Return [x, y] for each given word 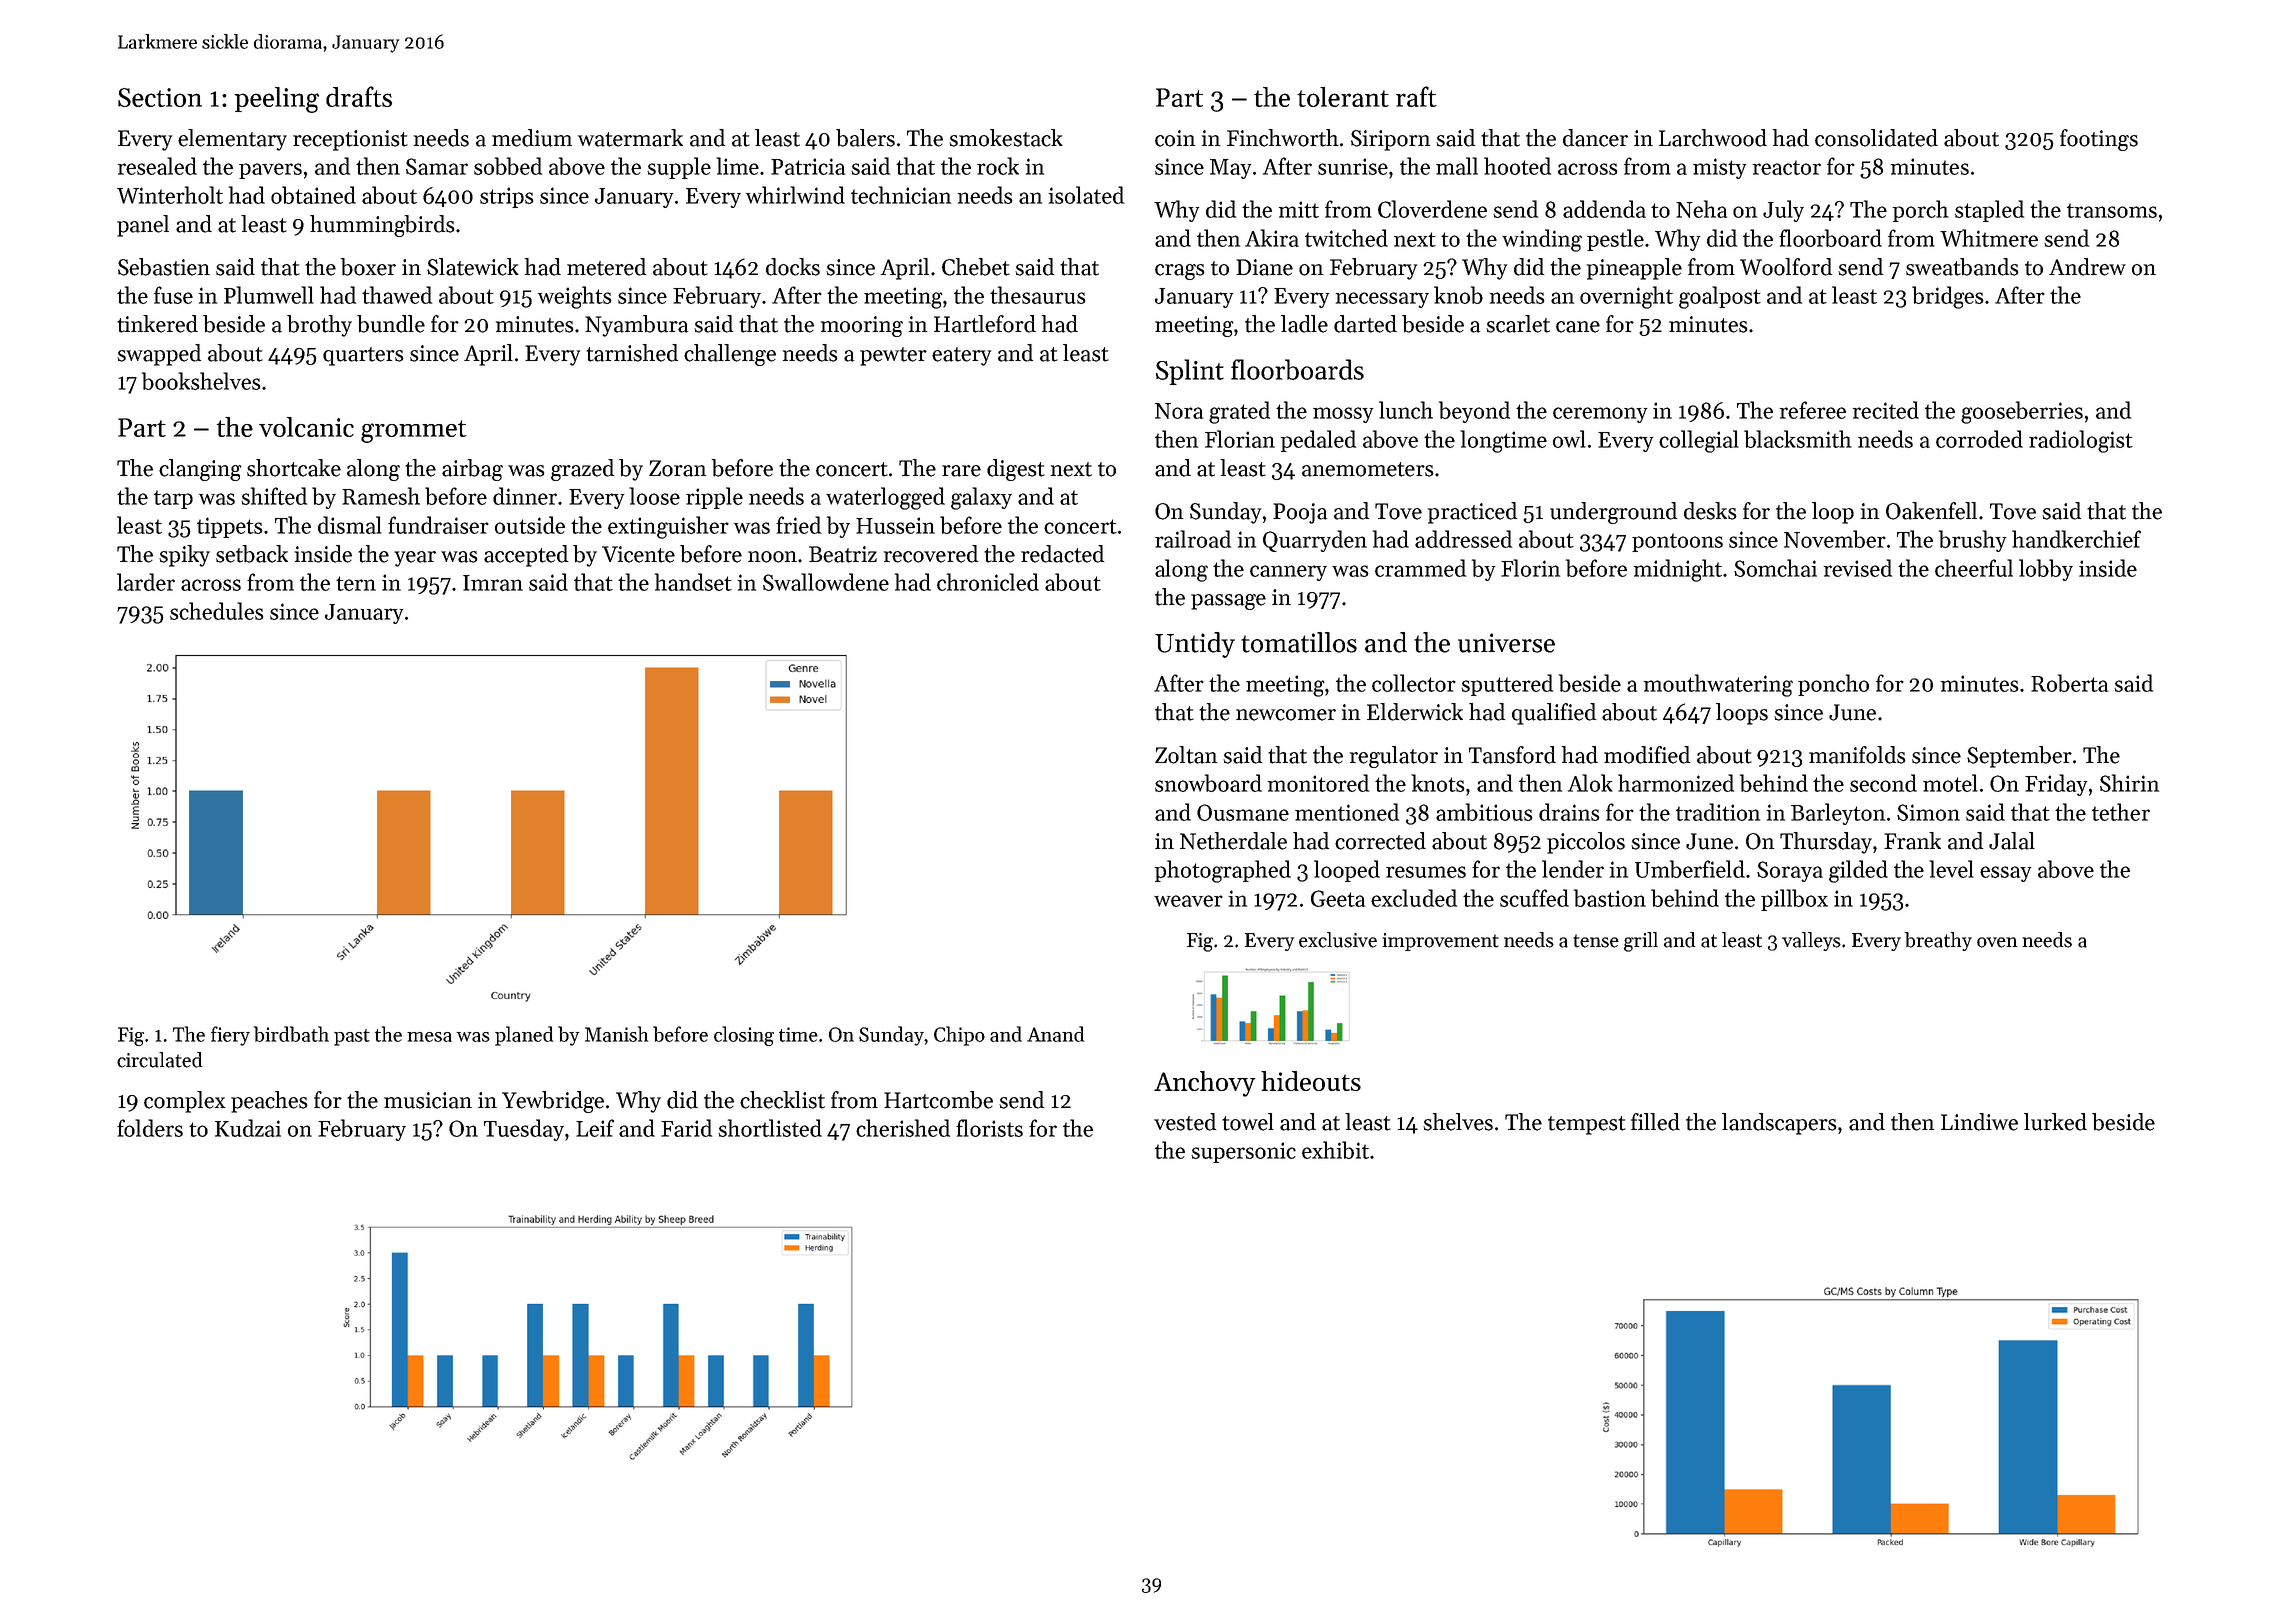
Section [160, 97]
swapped [159, 355]
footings [2099, 140]
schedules [216, 611]
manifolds [1857, 755]
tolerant [1343, 97]
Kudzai [248, 1128]
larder [146, 582]
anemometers [1367, 469]
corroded [1979, 439]
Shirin [2129, 783]
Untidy [1195, 645]
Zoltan [1186, 755]
